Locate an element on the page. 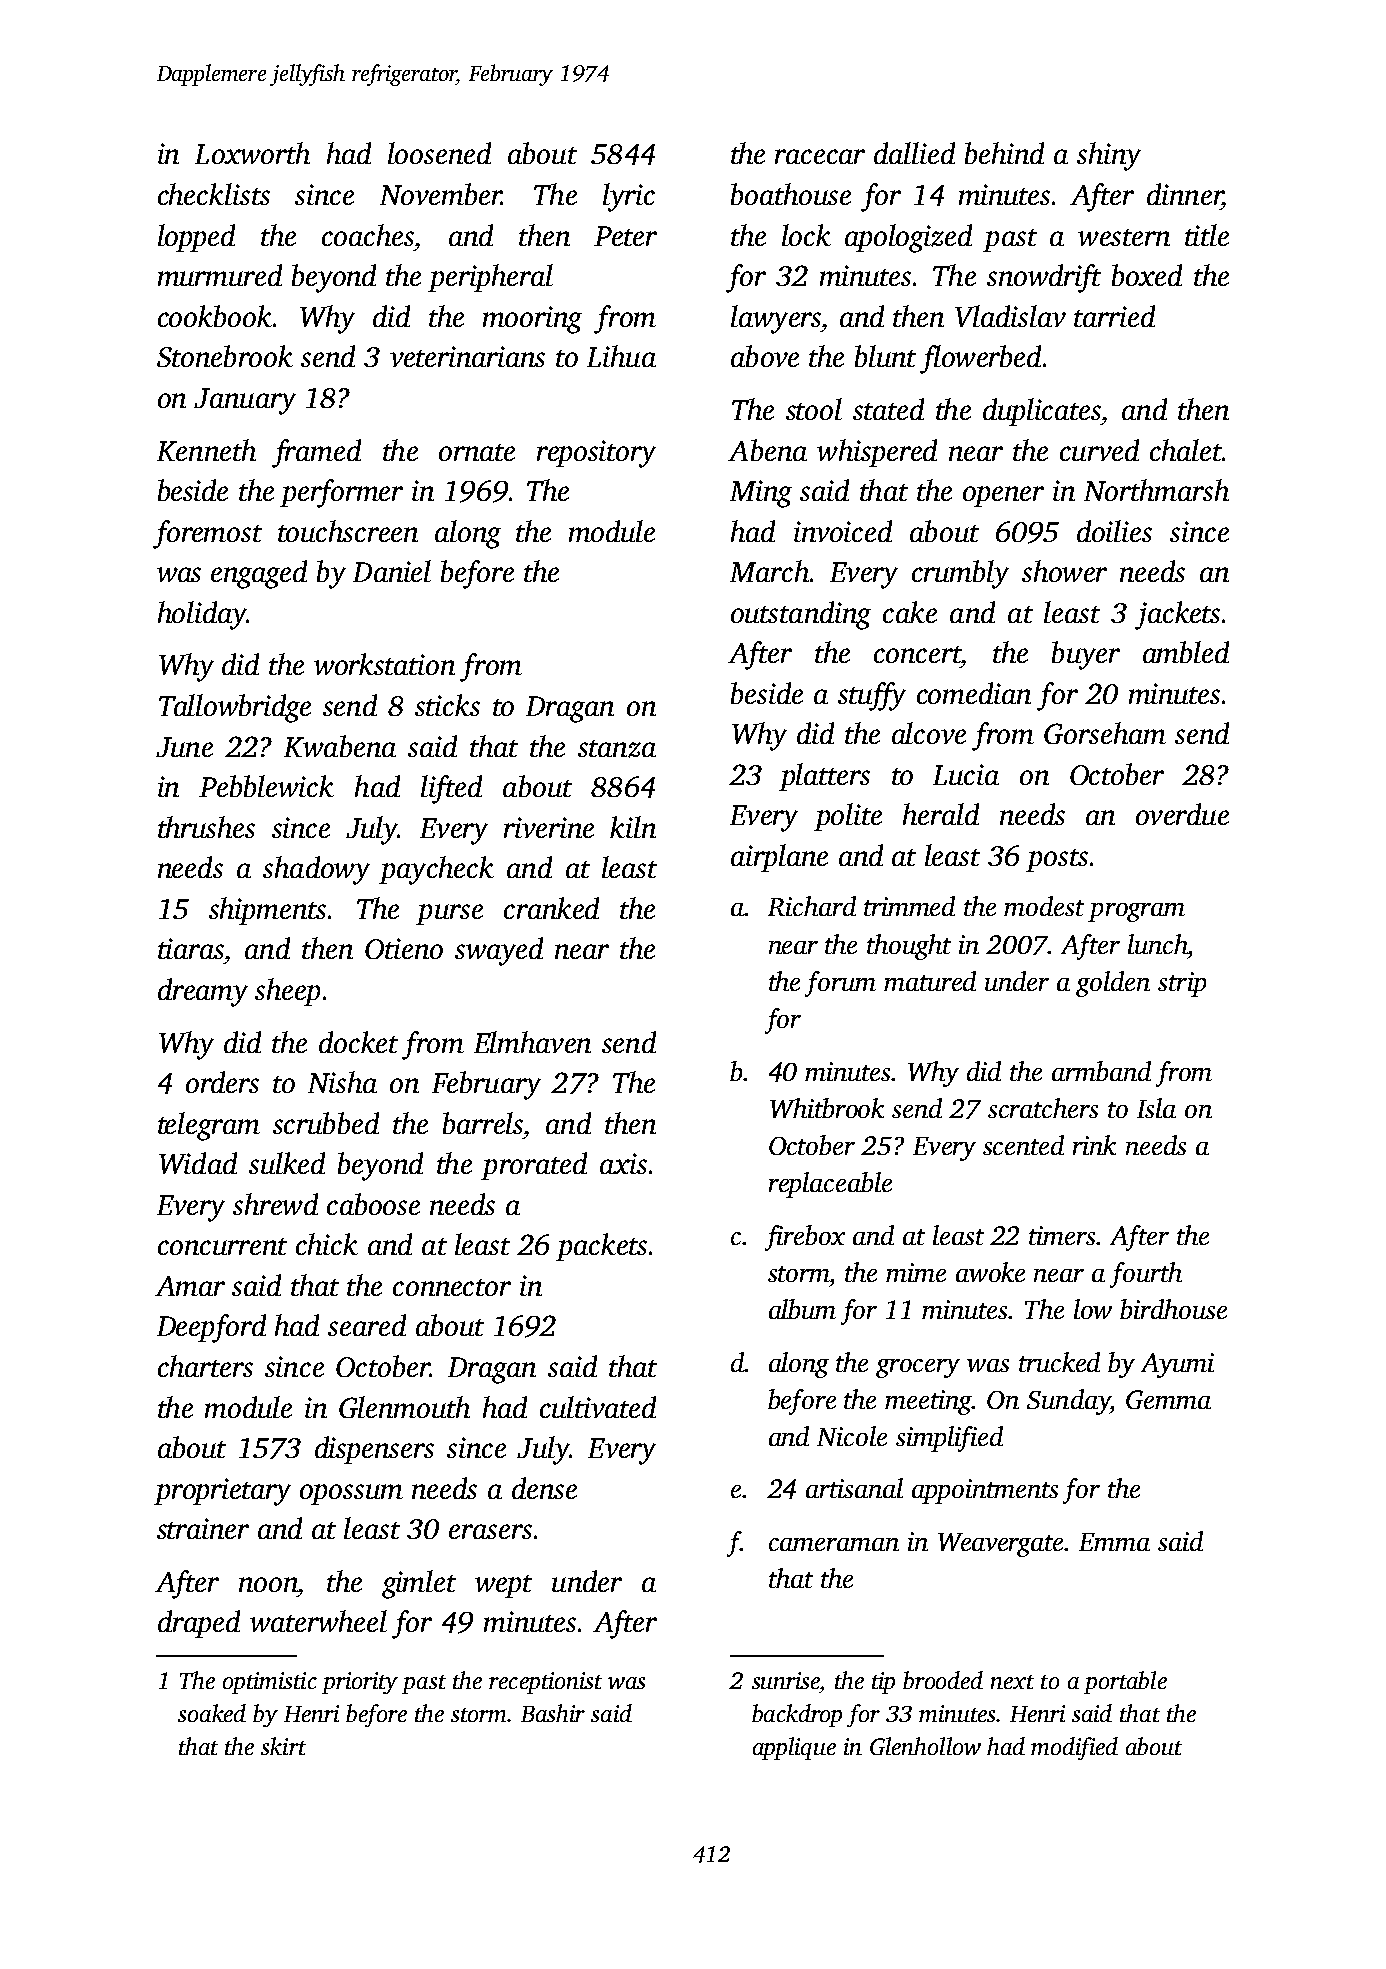 The width and height of the image is (1386, 1969). program is located at coordinates (1136, 912).
